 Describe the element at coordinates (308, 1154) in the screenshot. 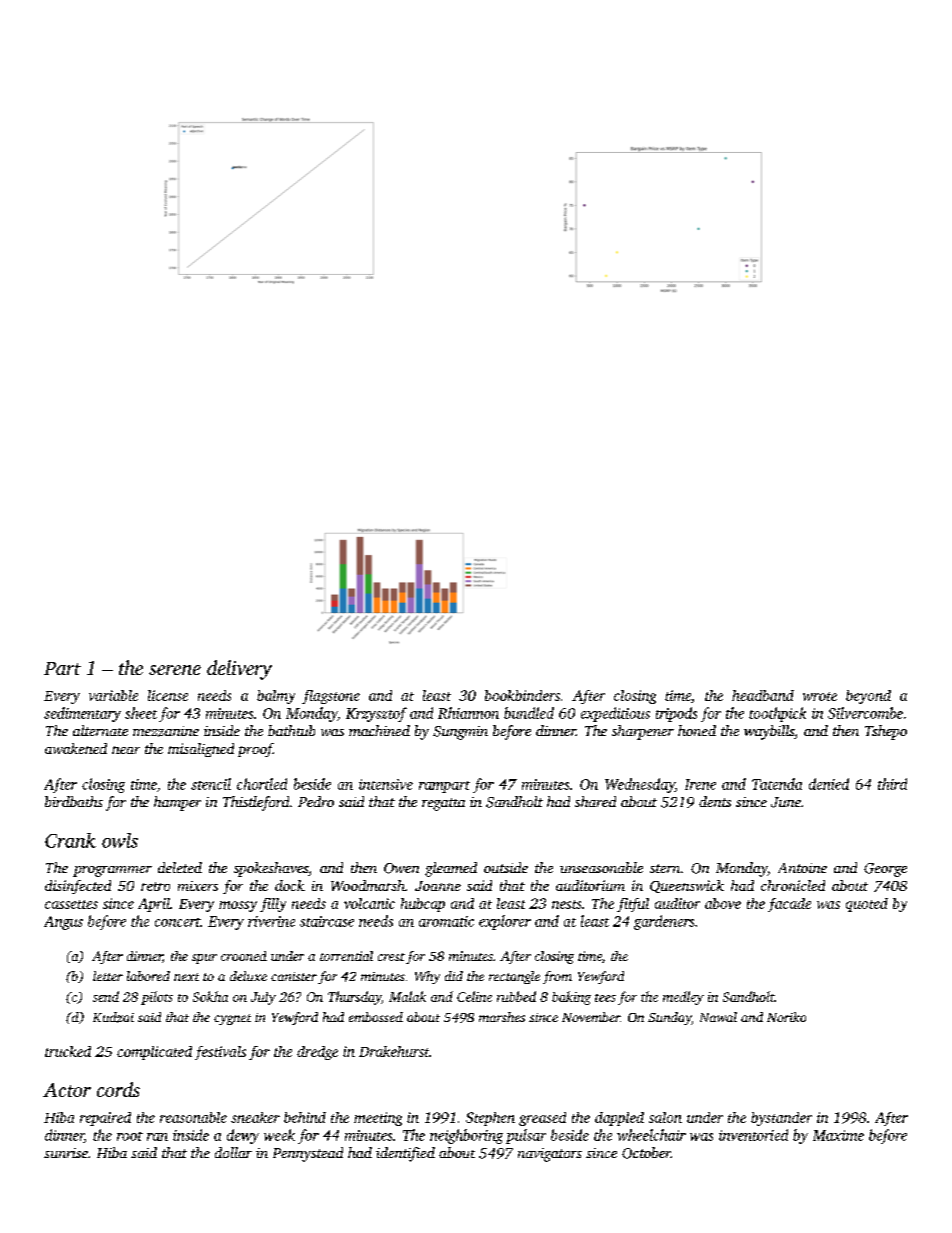

I see `Pennystead` at that location.
